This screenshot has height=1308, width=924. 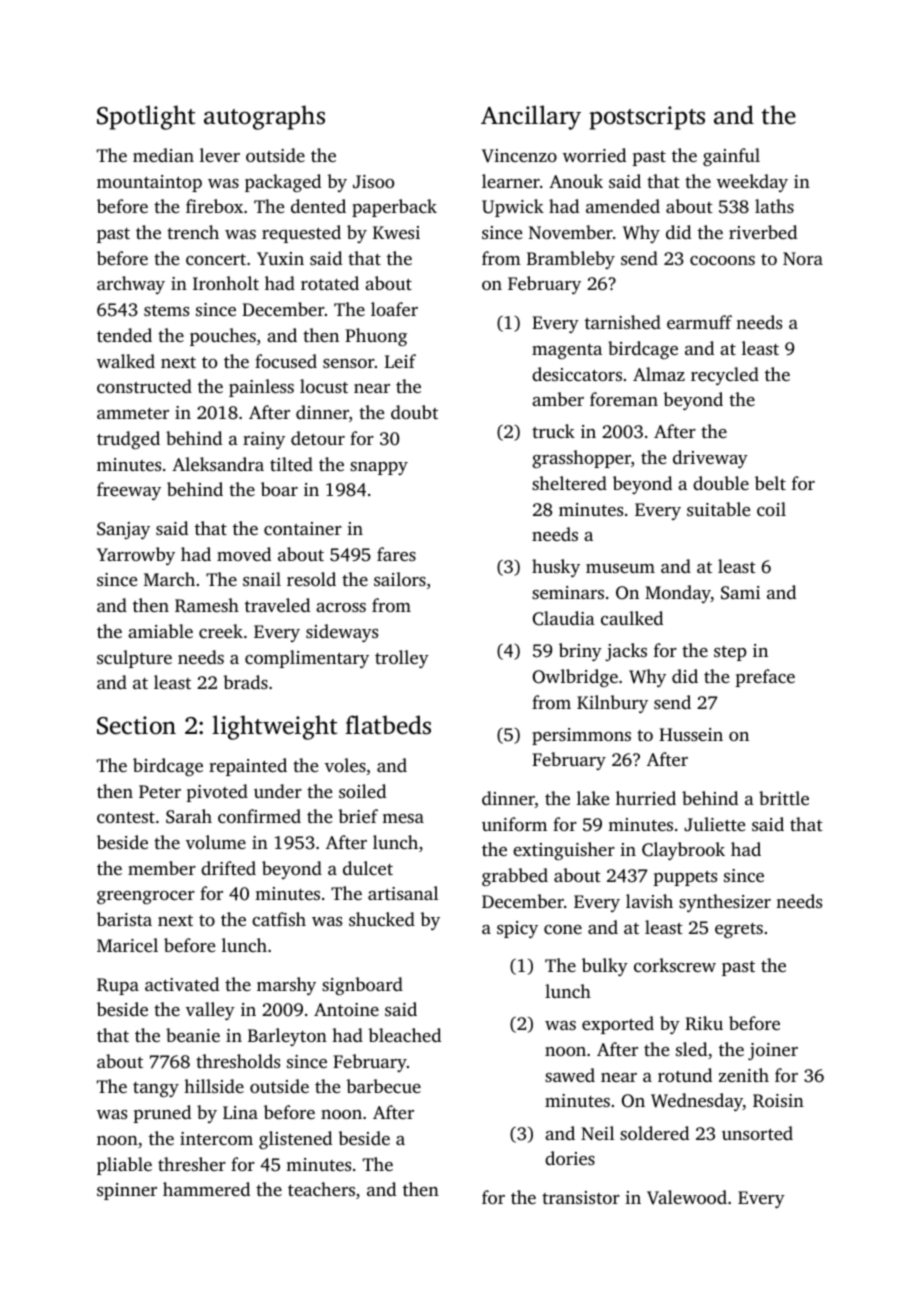 I want to click on contest, so click(x=126, y=817).
